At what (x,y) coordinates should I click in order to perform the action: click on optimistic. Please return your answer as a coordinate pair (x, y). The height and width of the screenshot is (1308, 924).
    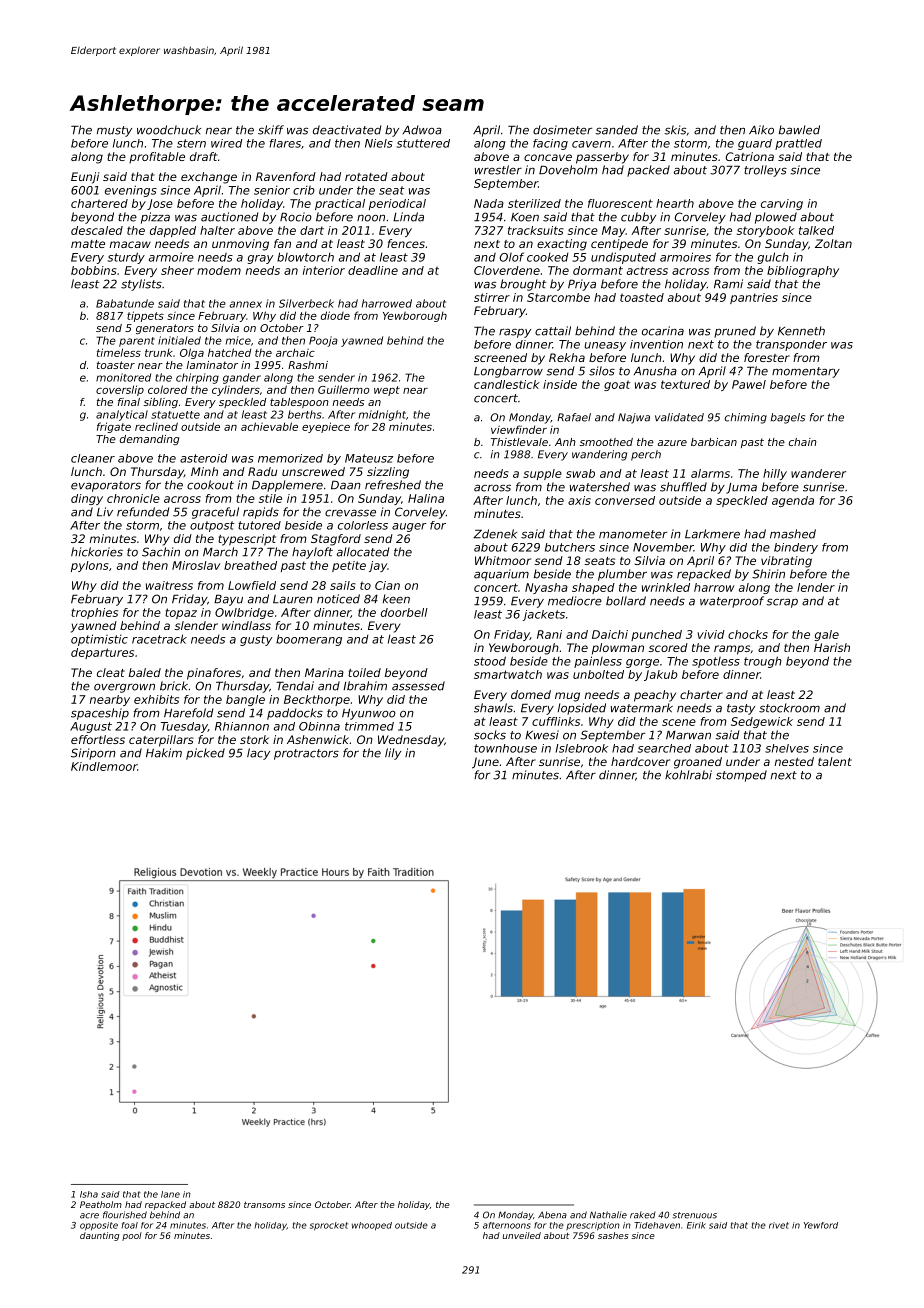
    Looking at the image, I should click on (99, 640).
